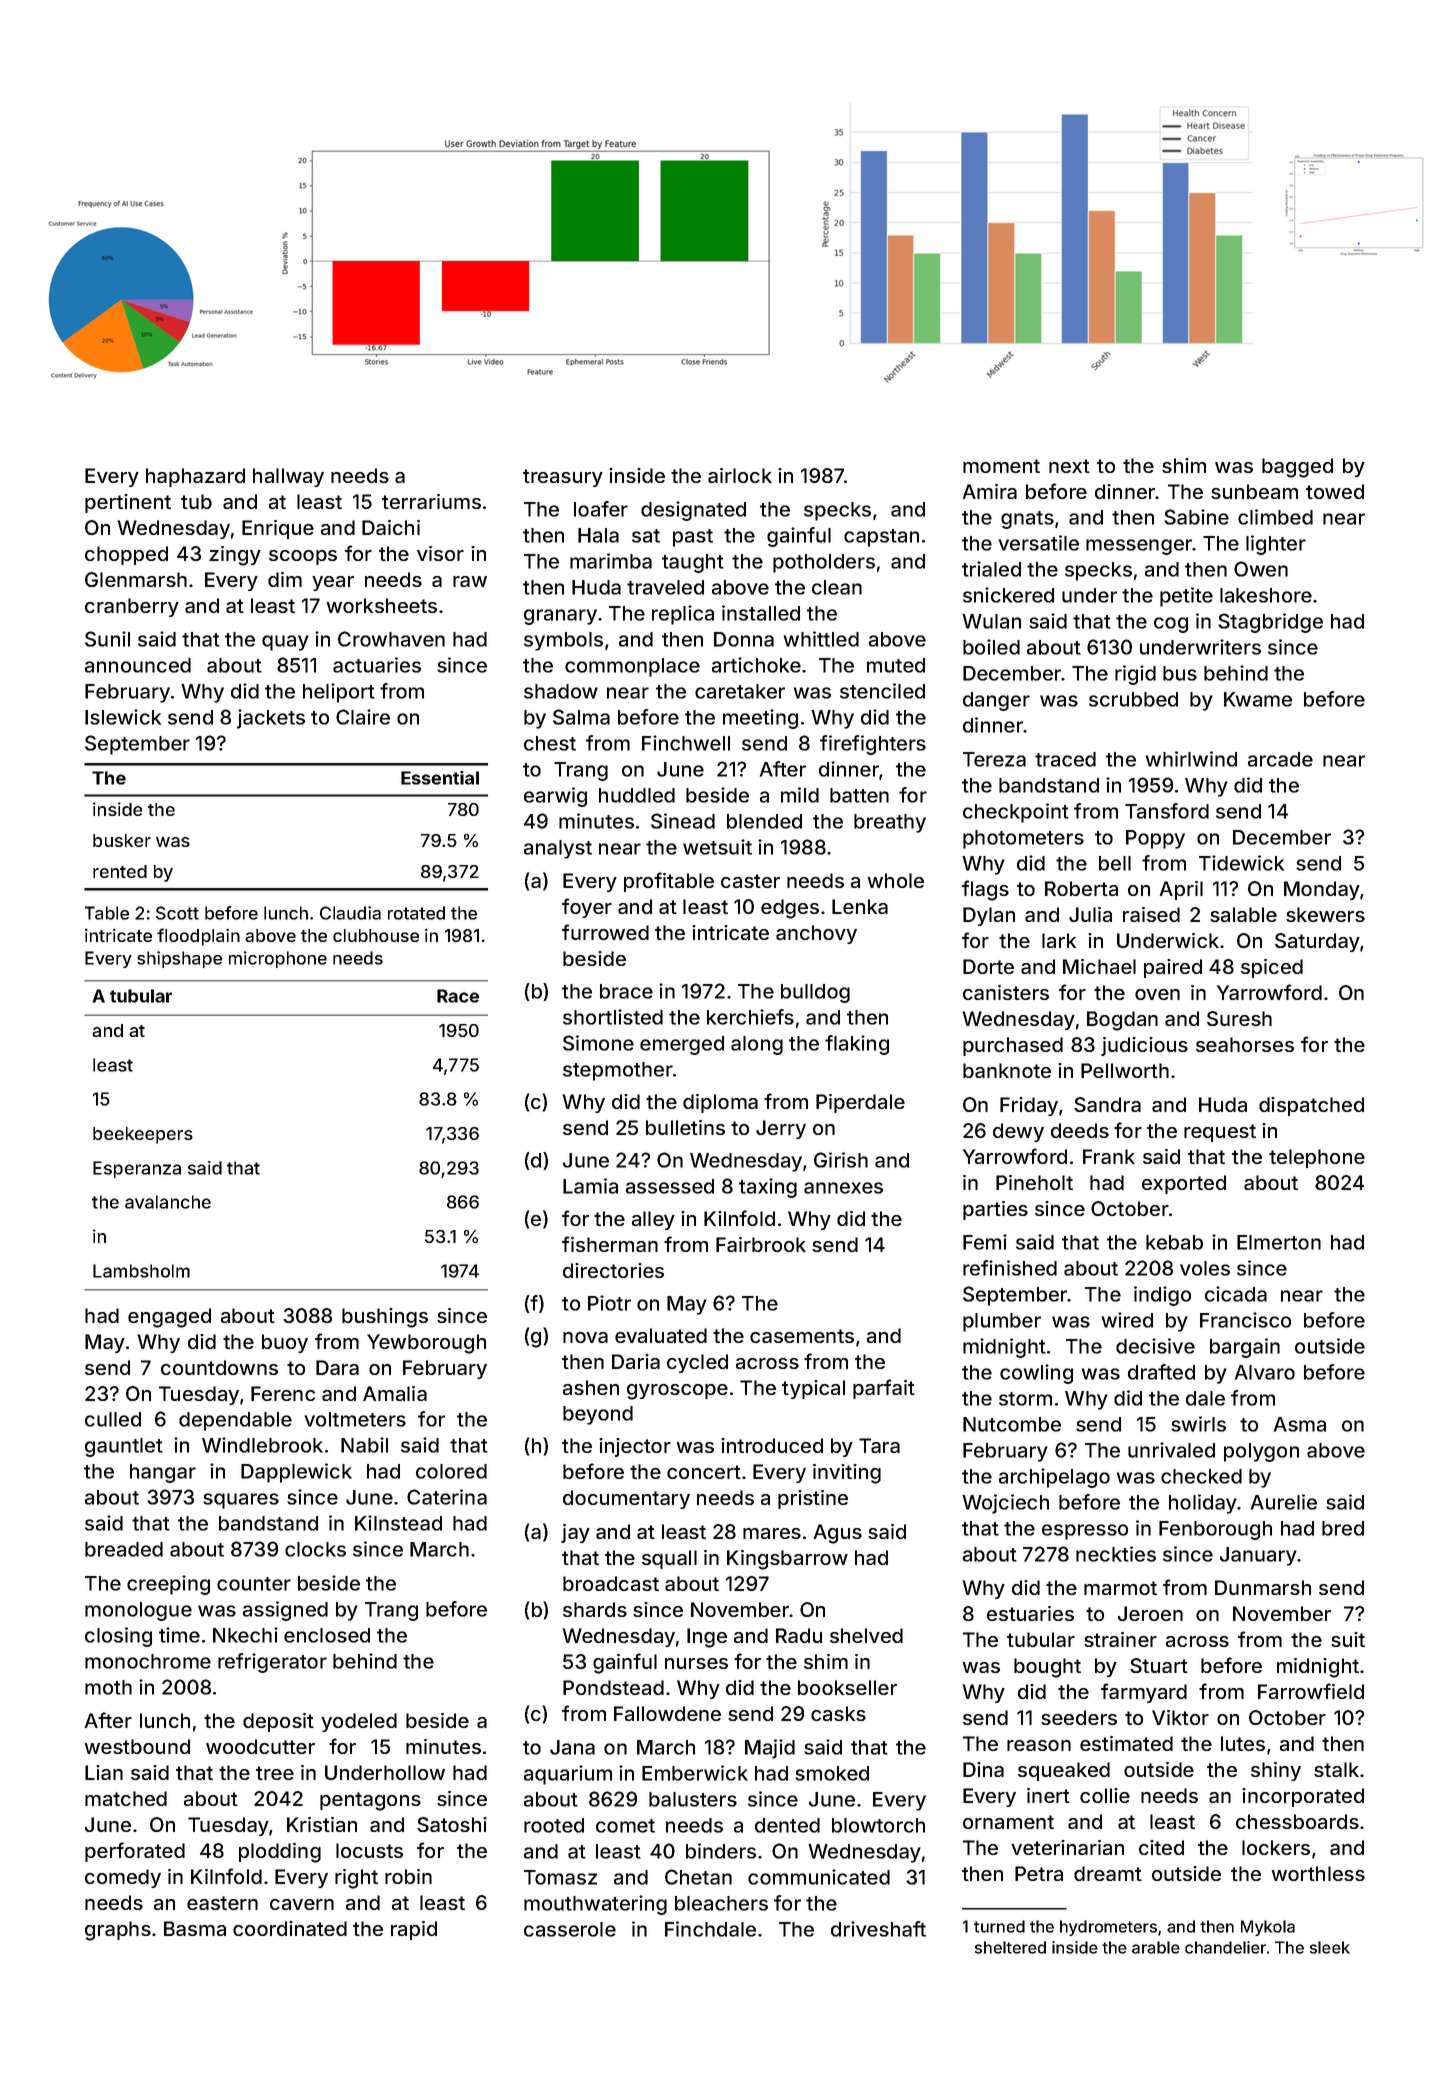  I want to click on moment, so click(1001, 466).
